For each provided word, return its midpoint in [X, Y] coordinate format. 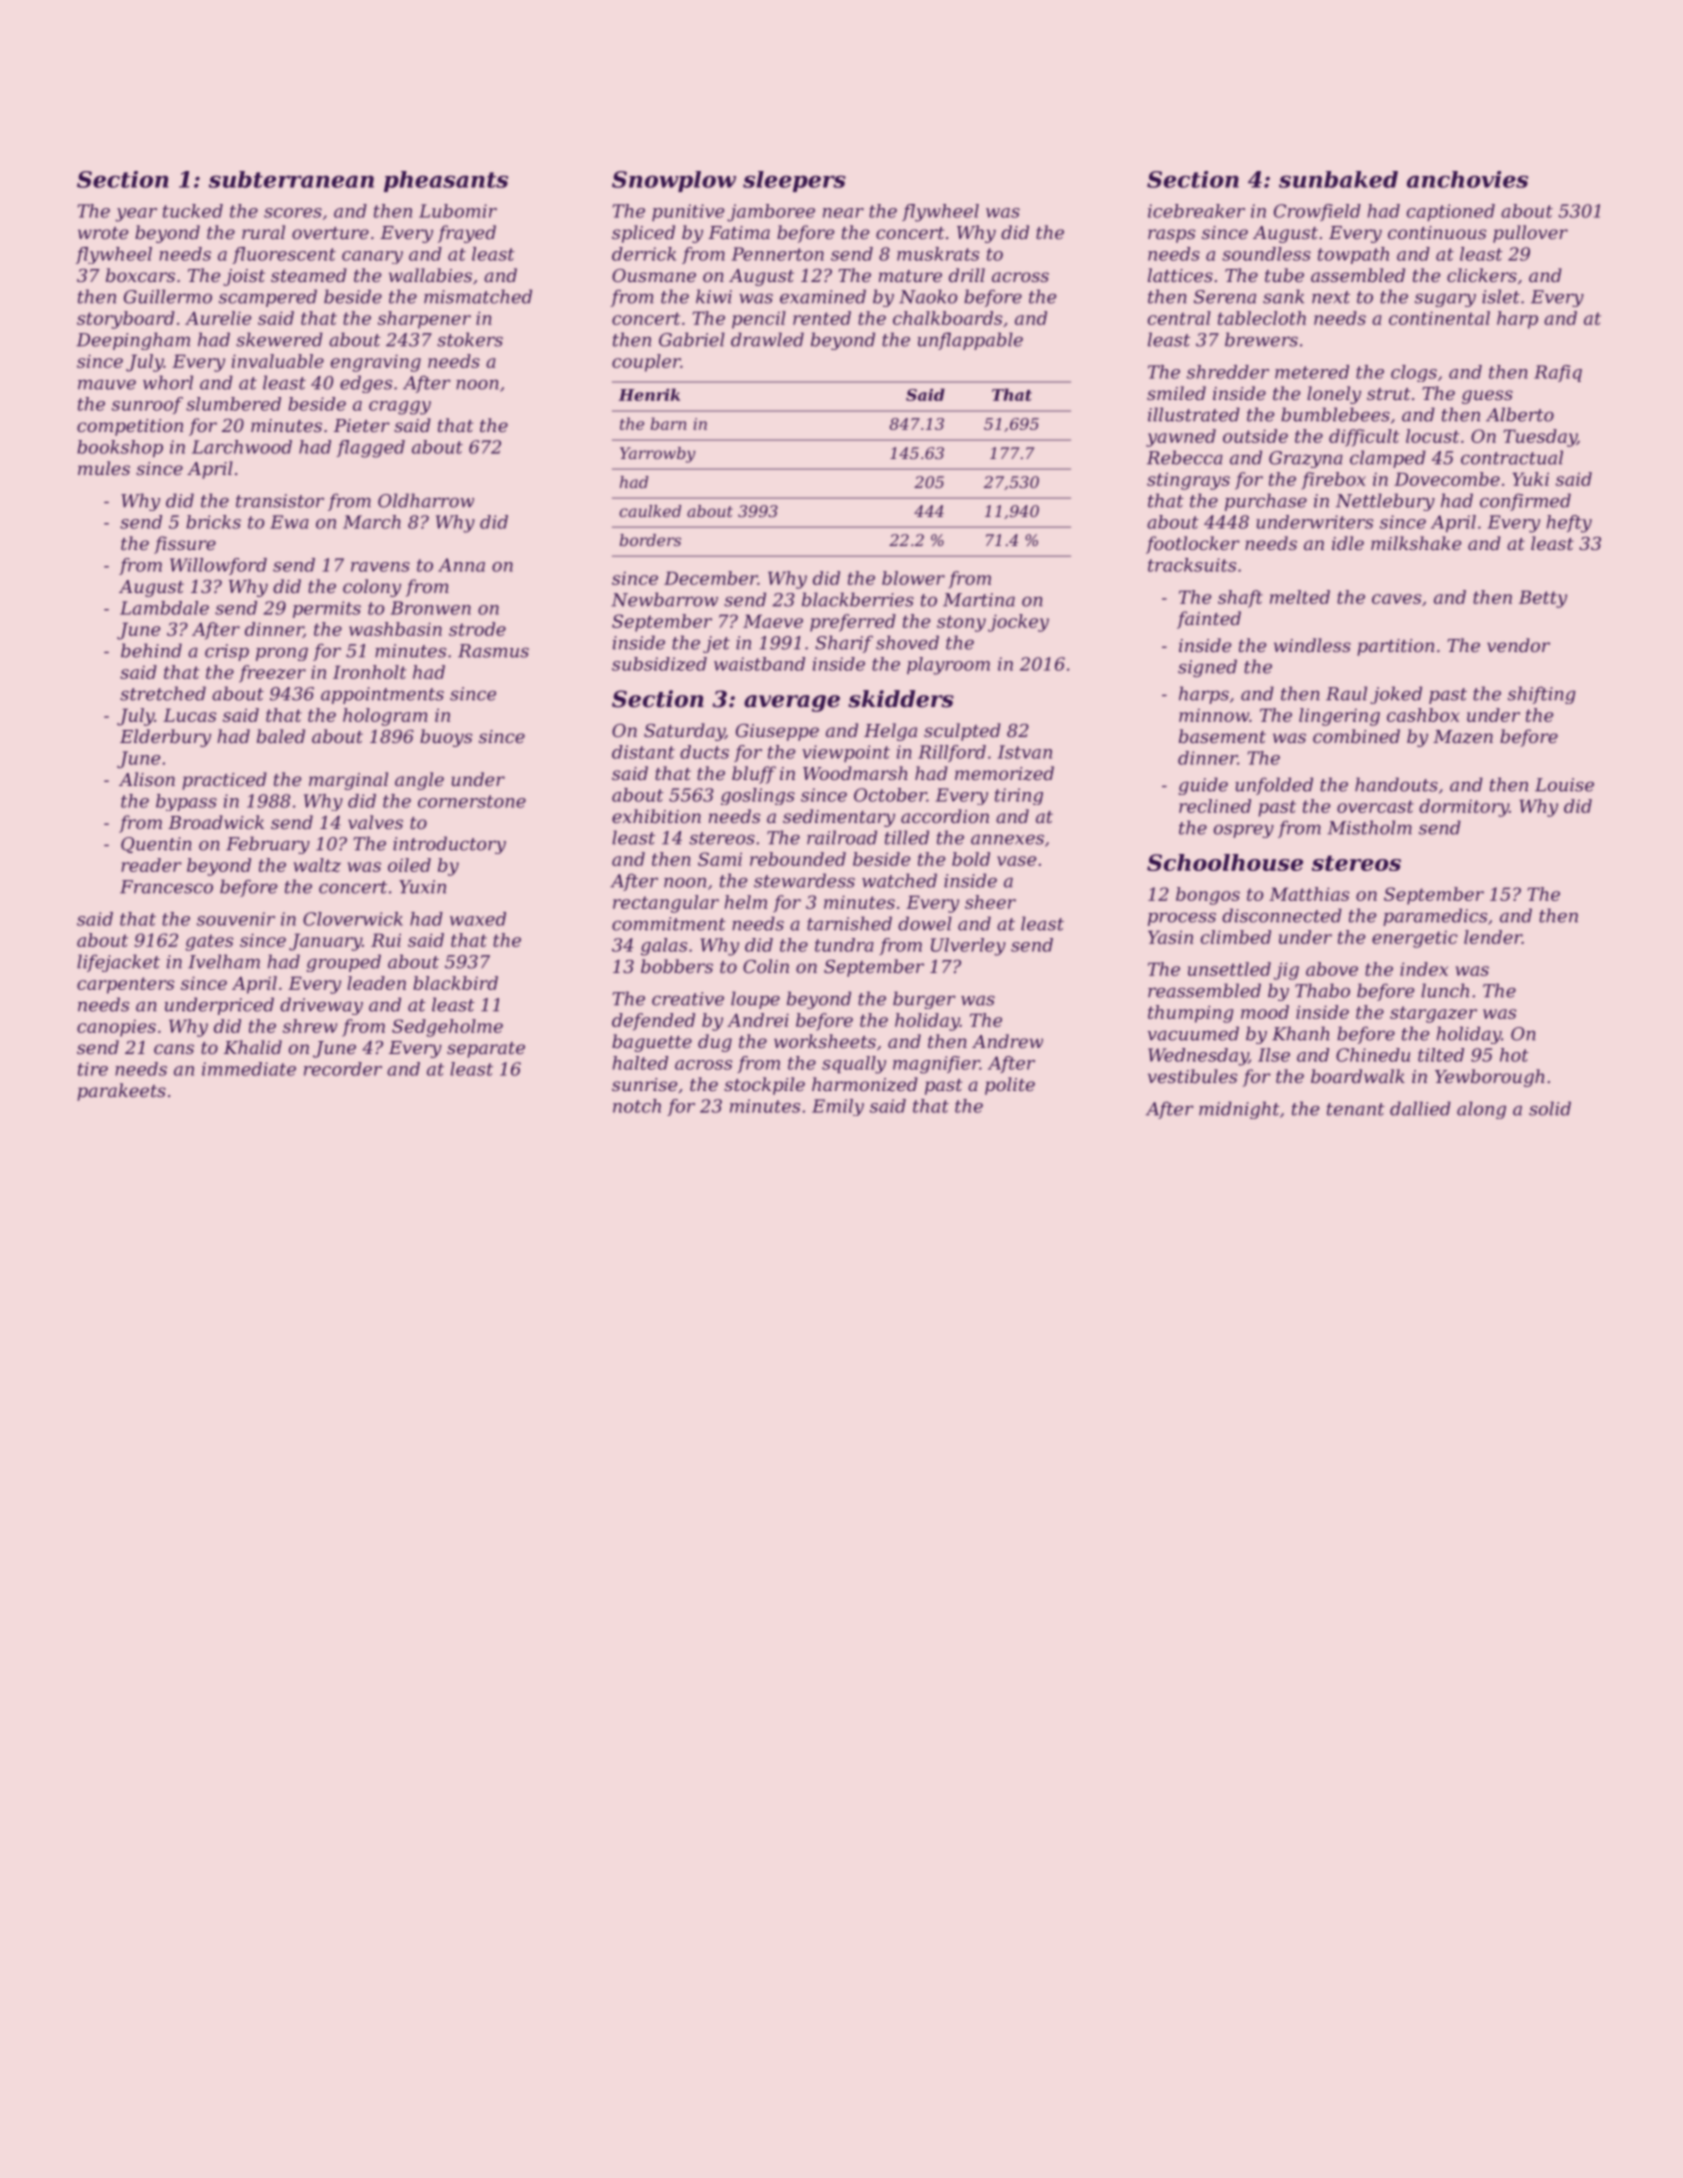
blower [913, 578]
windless [1312, 645]
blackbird [455, 983]
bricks [213, 522]
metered [1312, 372]
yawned [1181, 438]
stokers [470, 339]
